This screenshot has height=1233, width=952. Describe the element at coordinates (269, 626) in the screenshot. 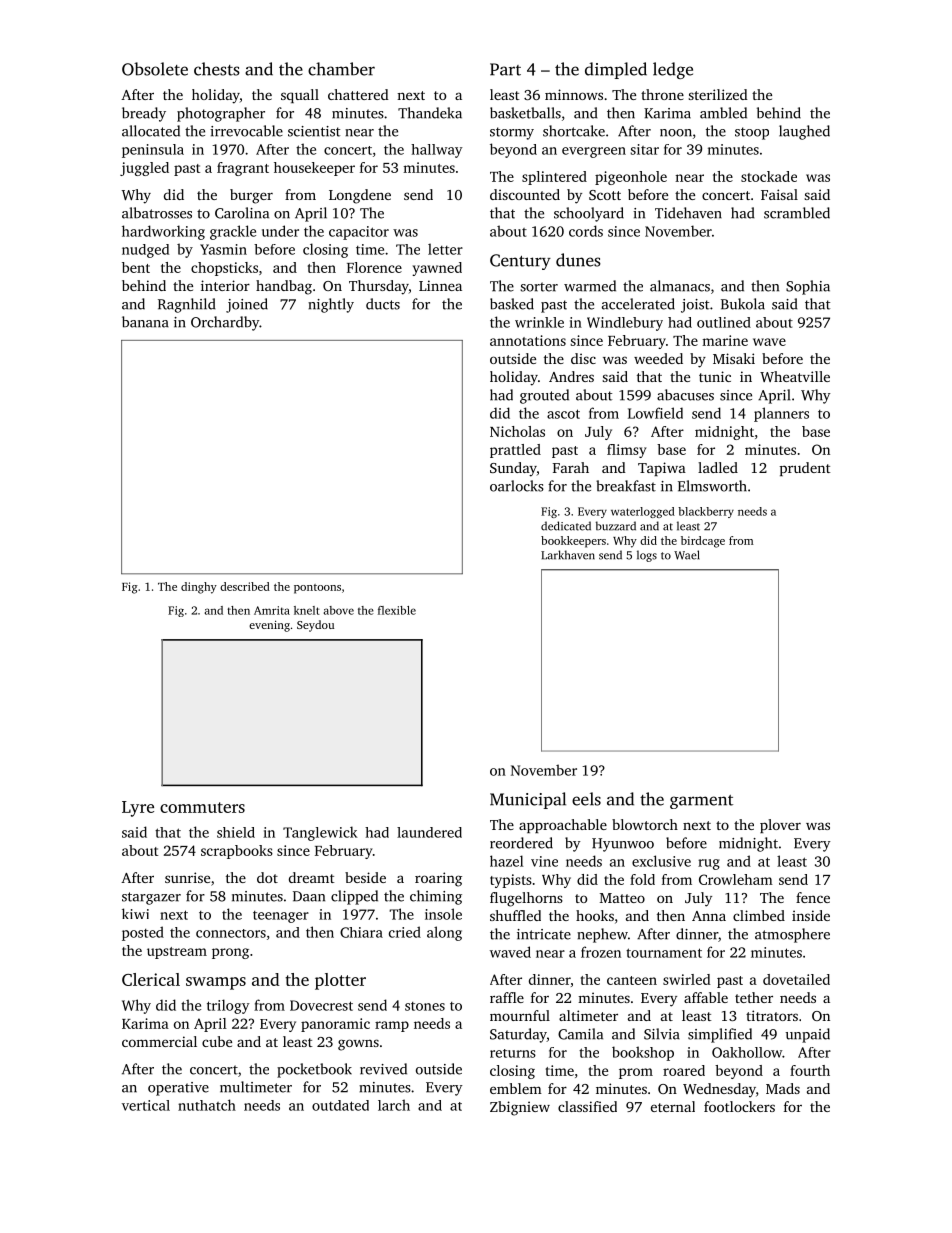

I see `evening` at that location.
